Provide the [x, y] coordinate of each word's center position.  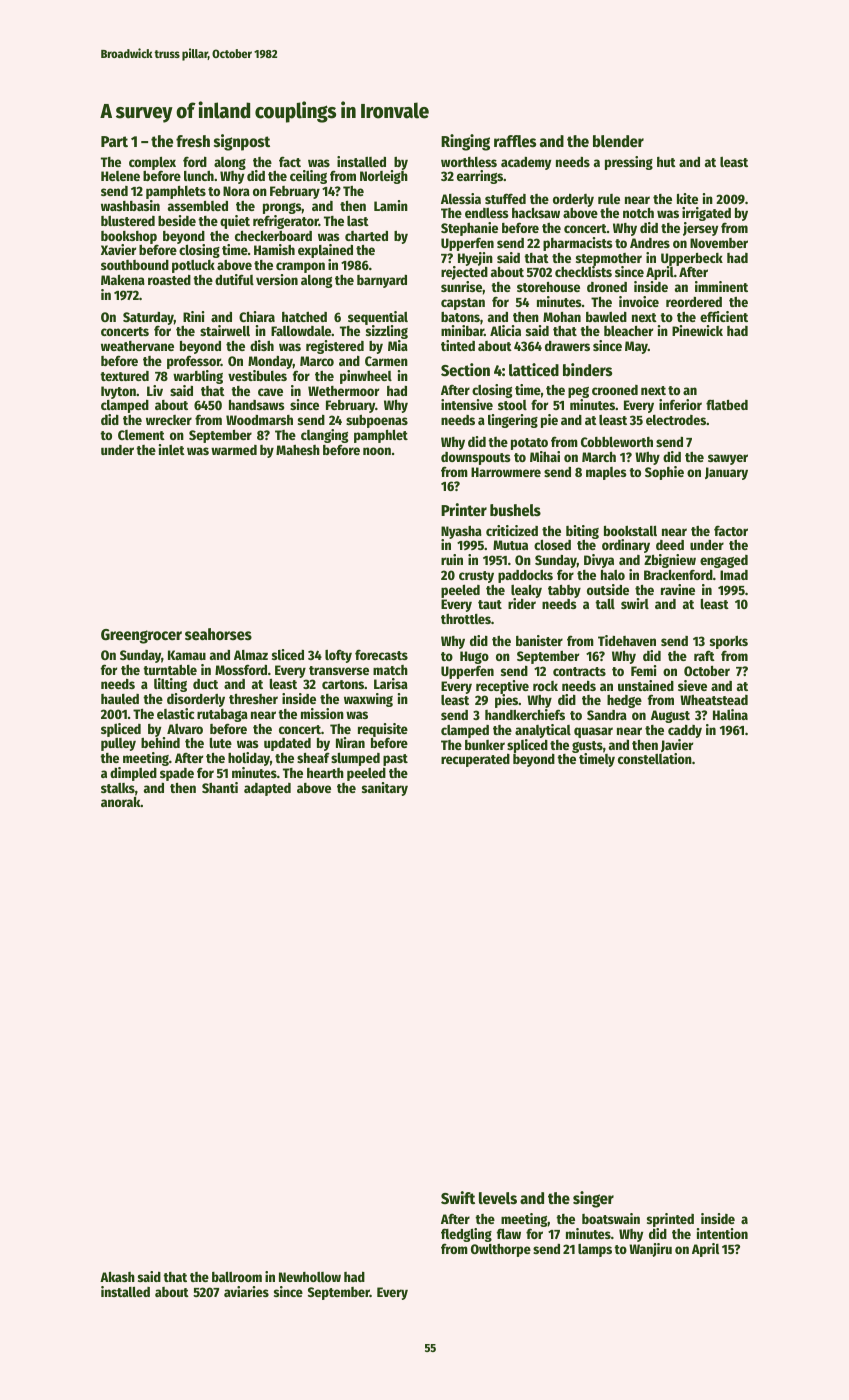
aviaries [246, 1291]
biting [582, 532]
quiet [235, 222]
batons [460, 317]
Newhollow [310, 1277]
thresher [253, 699]
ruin [452, 559]
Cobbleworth [617, 442]
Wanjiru [650, 1250]
